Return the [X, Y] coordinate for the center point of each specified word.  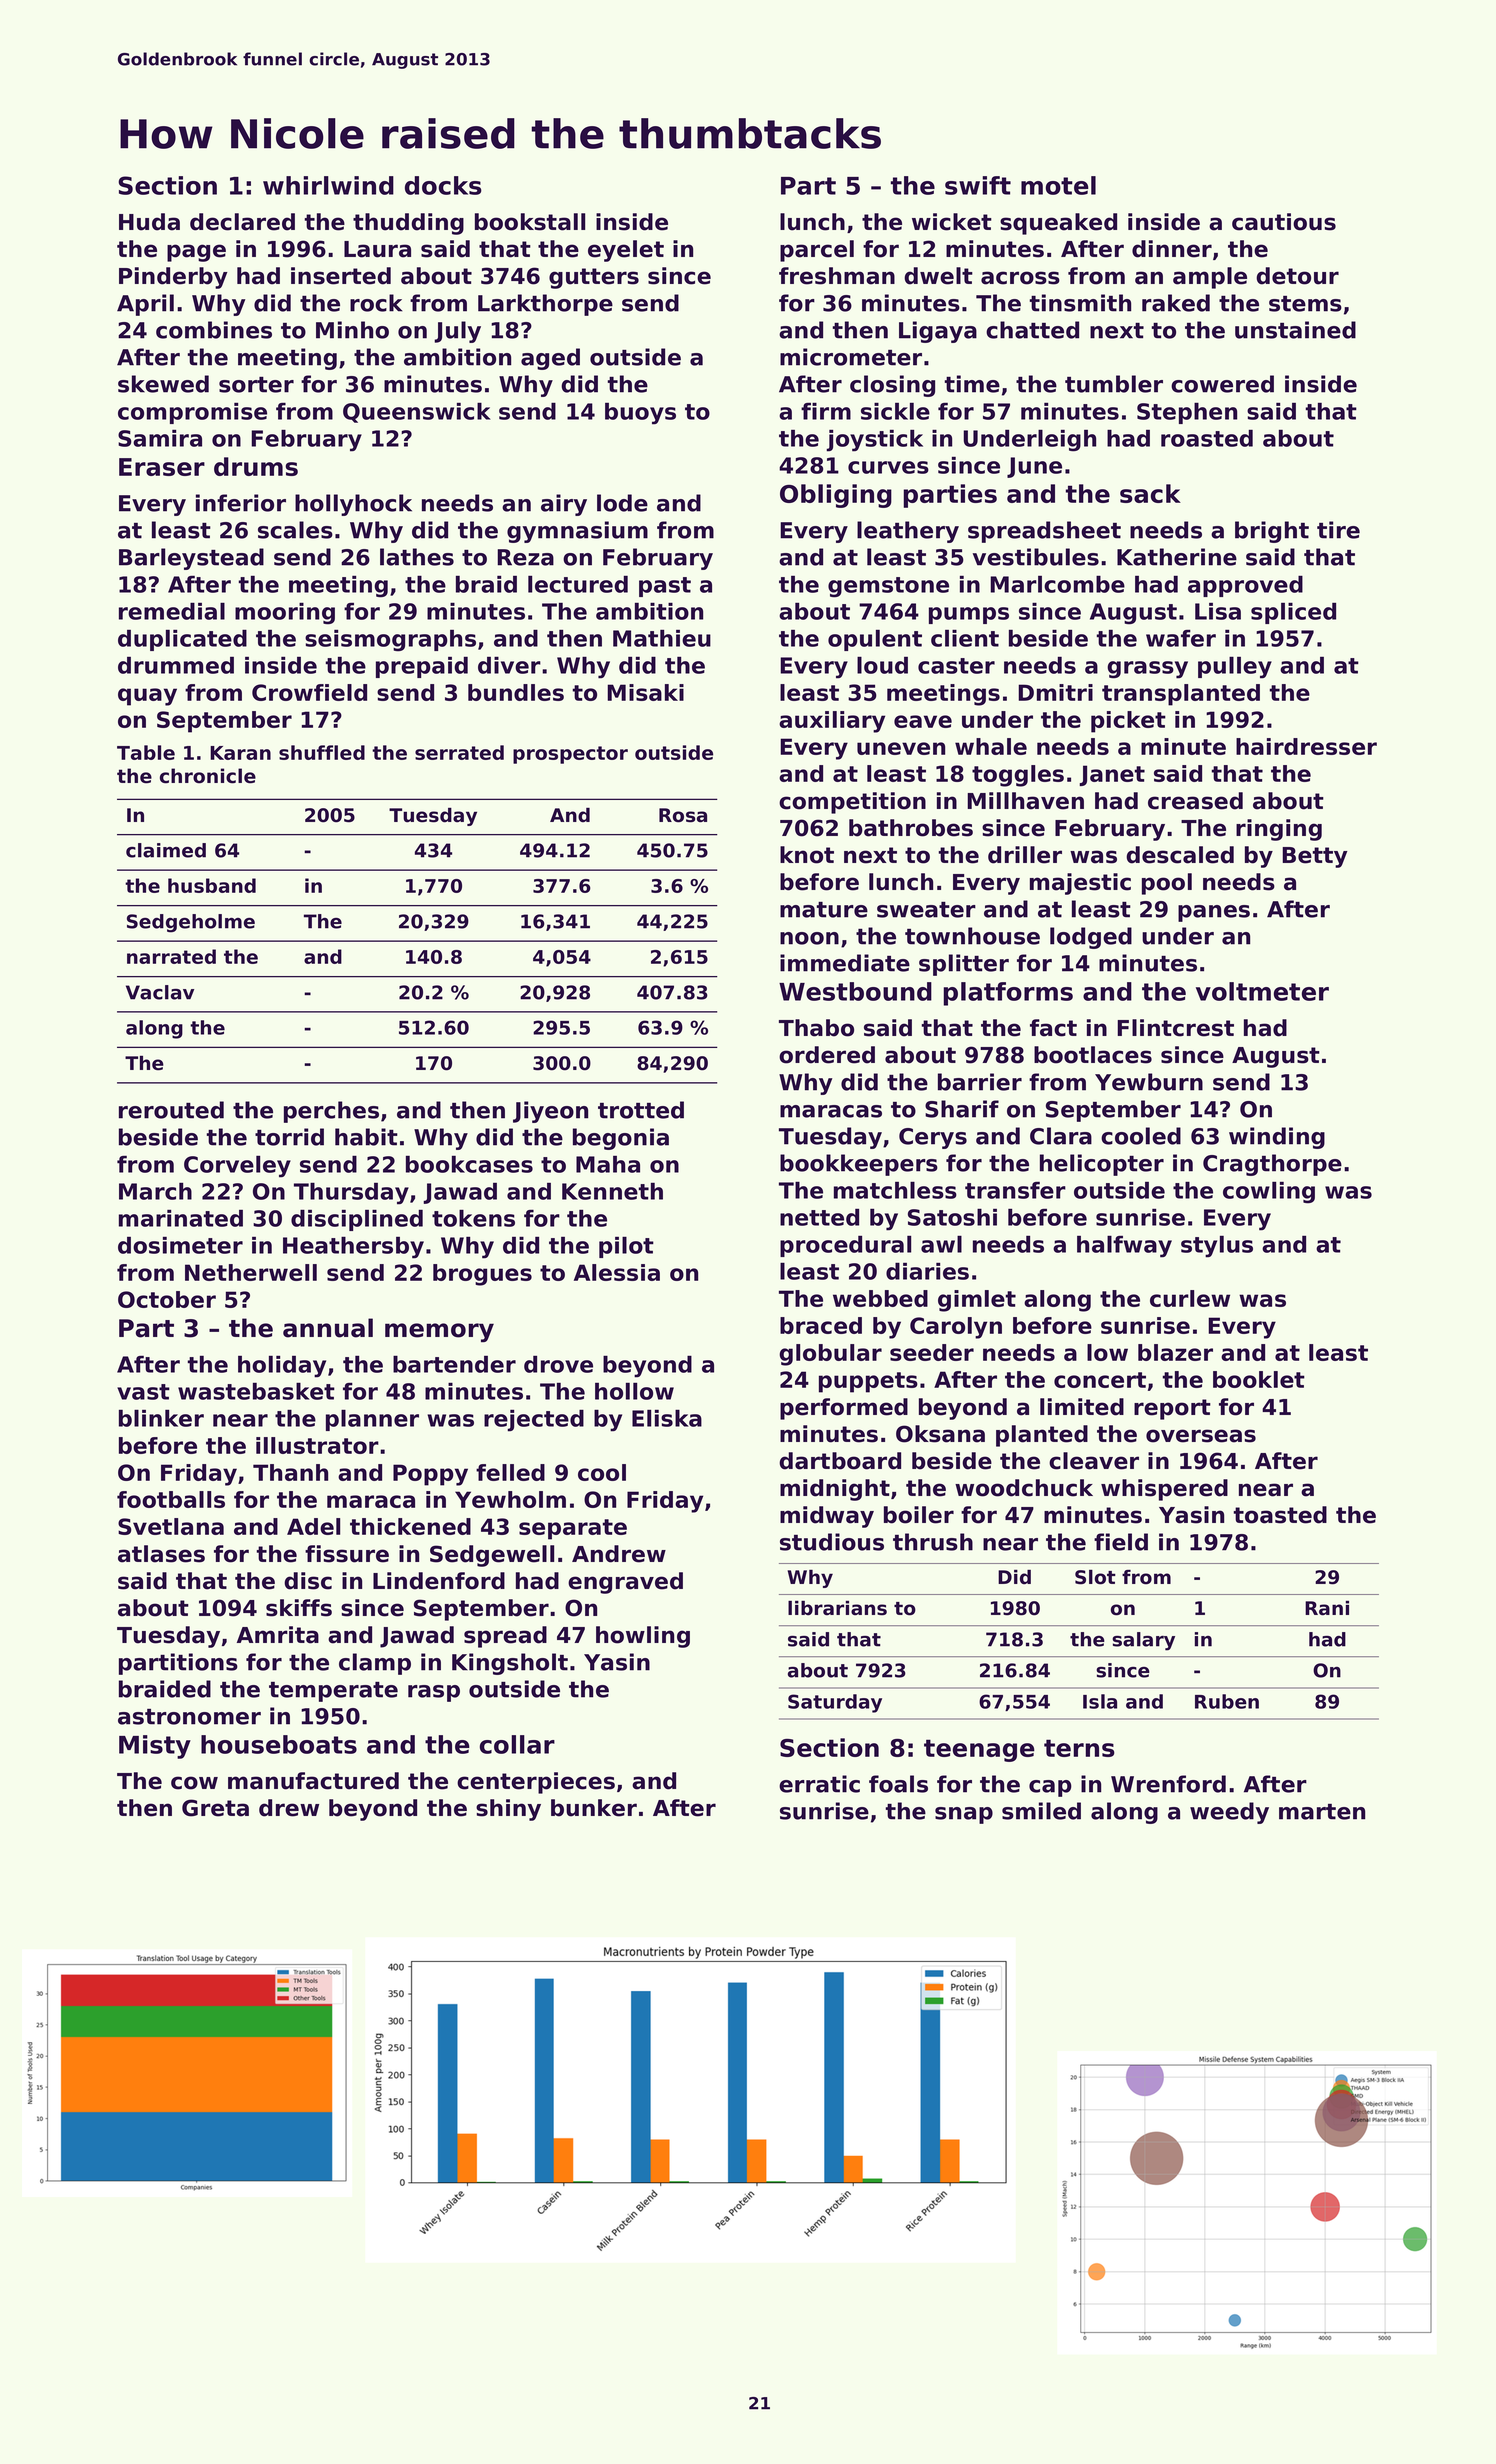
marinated [181, 1218]
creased [1195, 801]
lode [622, 503]
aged [550, 359]
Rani [1327, 1608]
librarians [837, 1608]
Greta [215, 1808]
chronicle [208, 776]
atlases [161, 1554]
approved [1245, 586]
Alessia [617, 1272]
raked [1176, 303]
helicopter [1102, 1165]
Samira [160, 438]
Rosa [683, 815]
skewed [163, 384]
